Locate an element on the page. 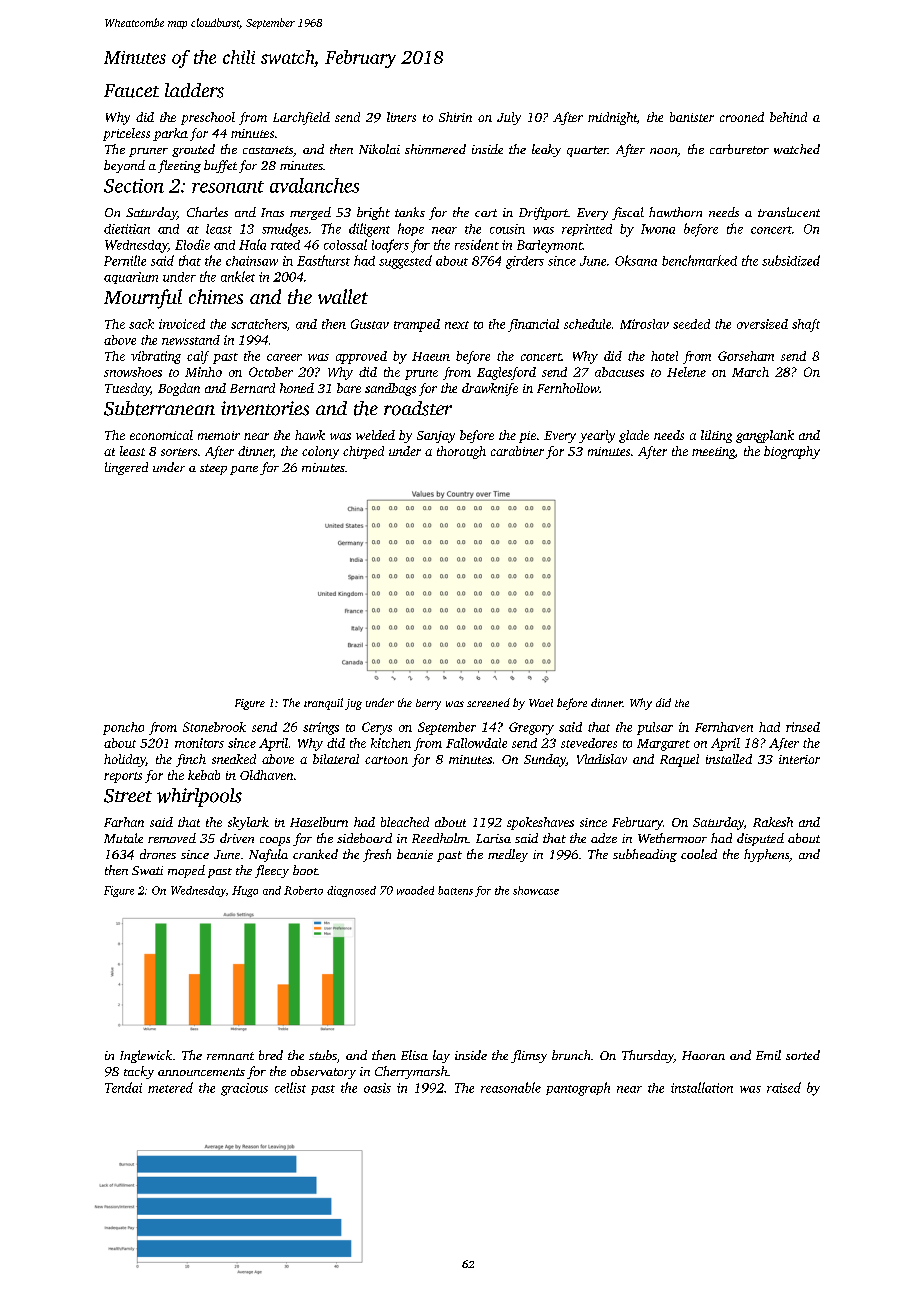 Image resolution: width=924 pixels, height=1308 pixels. cellist is located at coordinates (290, 1087).
